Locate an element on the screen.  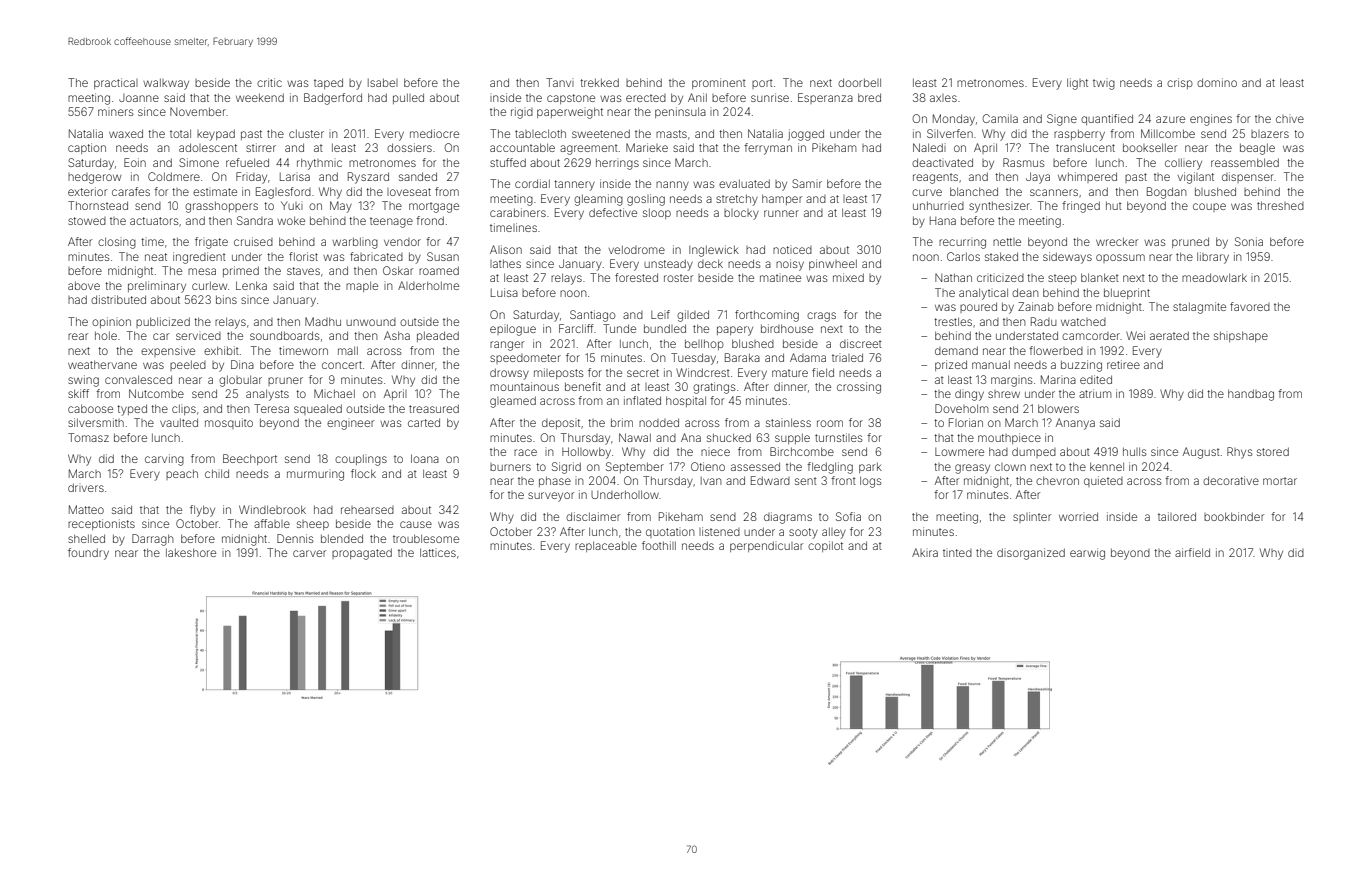
blowers is located at coordinates (1058, 408).
